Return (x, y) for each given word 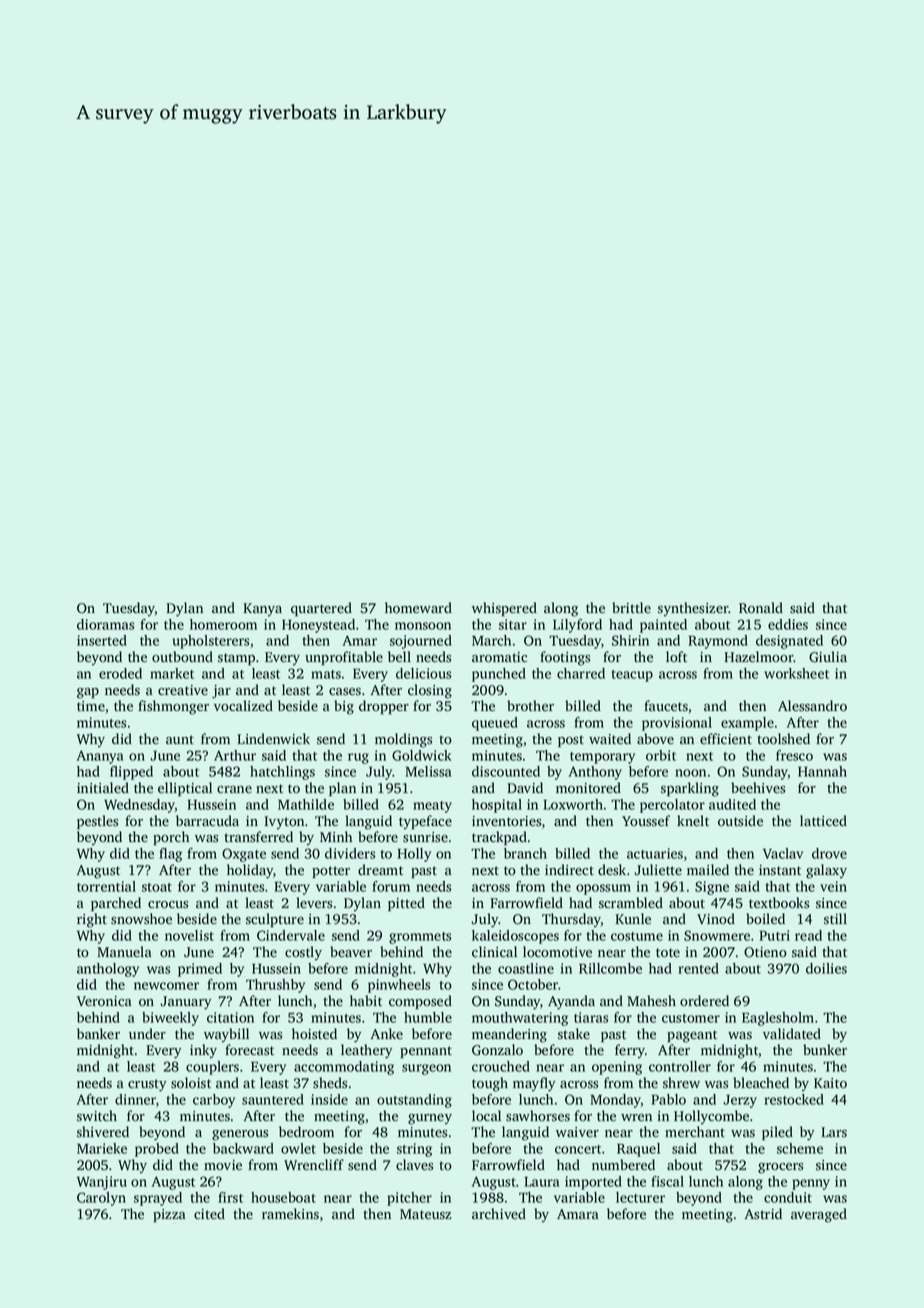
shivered (103, 1132)
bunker (825, 1050)
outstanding (414, 1101)
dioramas (105, 624)
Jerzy (740, 1101)
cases (345, 692)
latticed (823, 820)
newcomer (166, 986)
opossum (603, 889)
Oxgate (244, 855)
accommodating (344, 1068)
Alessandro (812, 706)
